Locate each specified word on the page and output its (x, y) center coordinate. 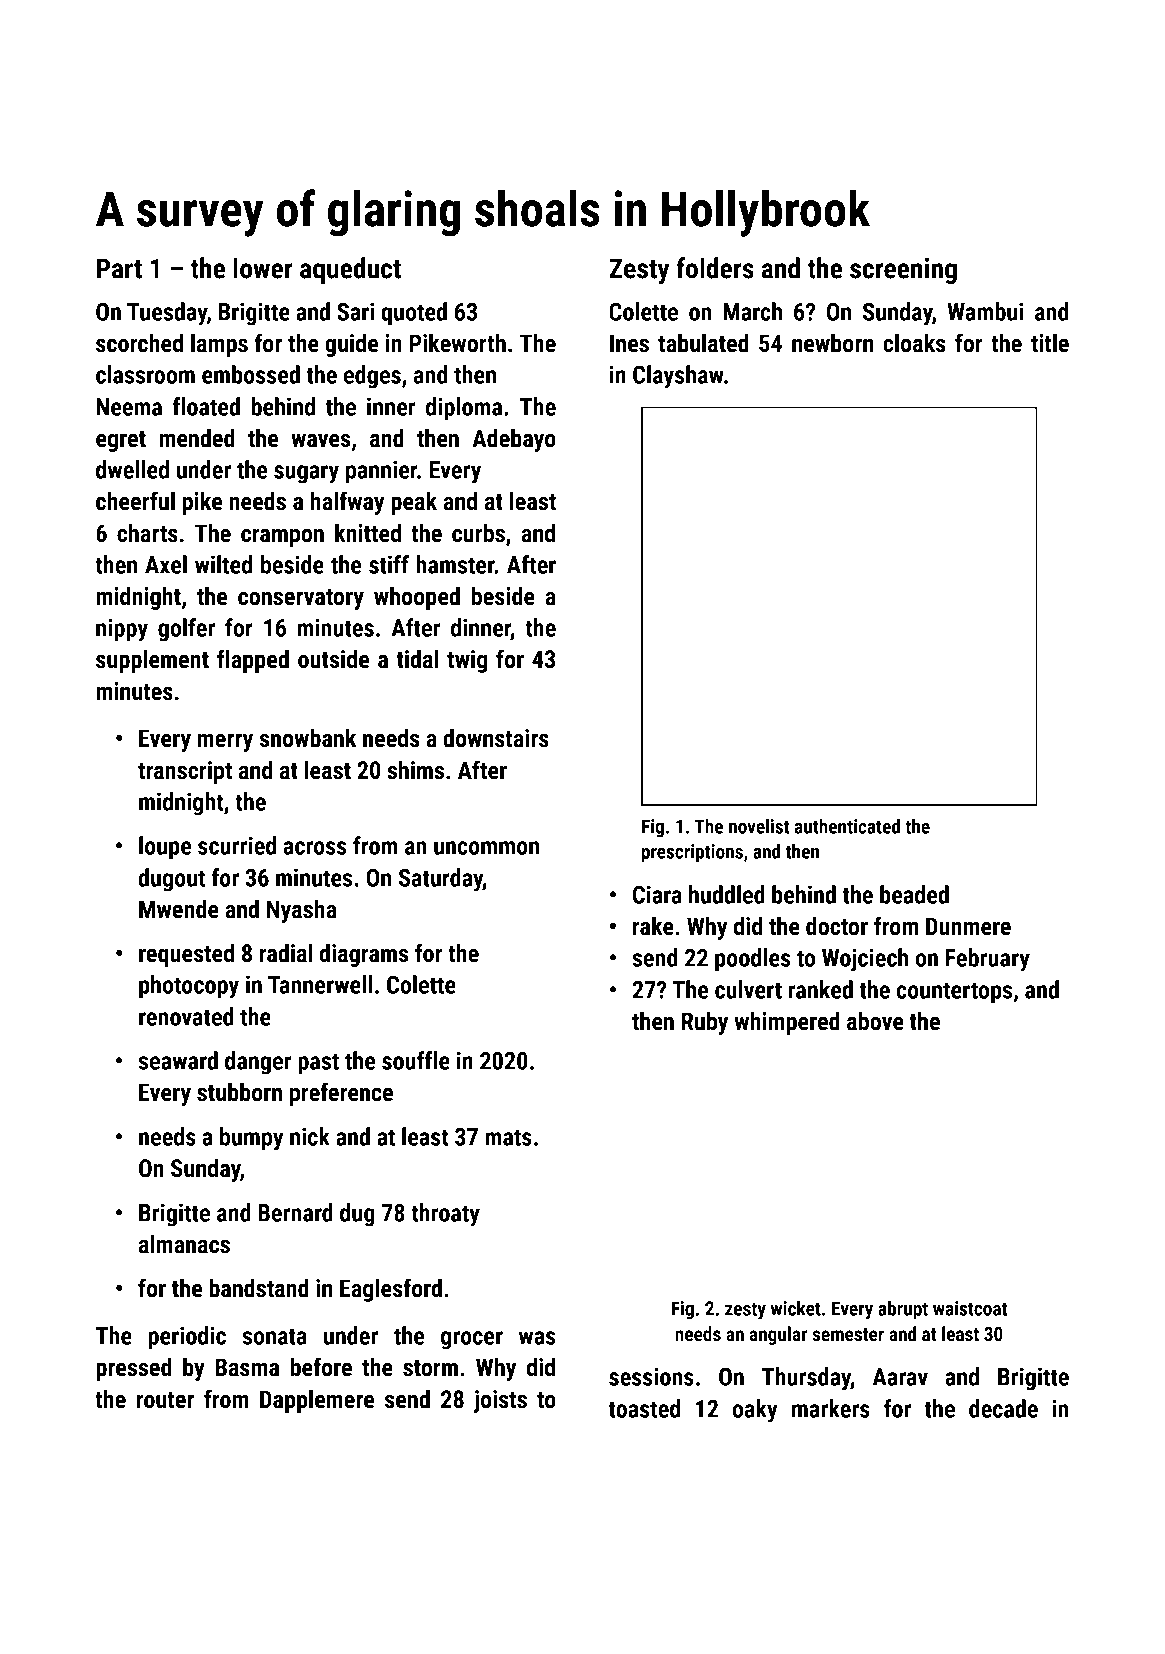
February (988, 960)
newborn (832, 343)
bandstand (259, 1288)
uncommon (486, 848)
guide (351, 345)
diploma (464, 409)
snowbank (308, 738)
